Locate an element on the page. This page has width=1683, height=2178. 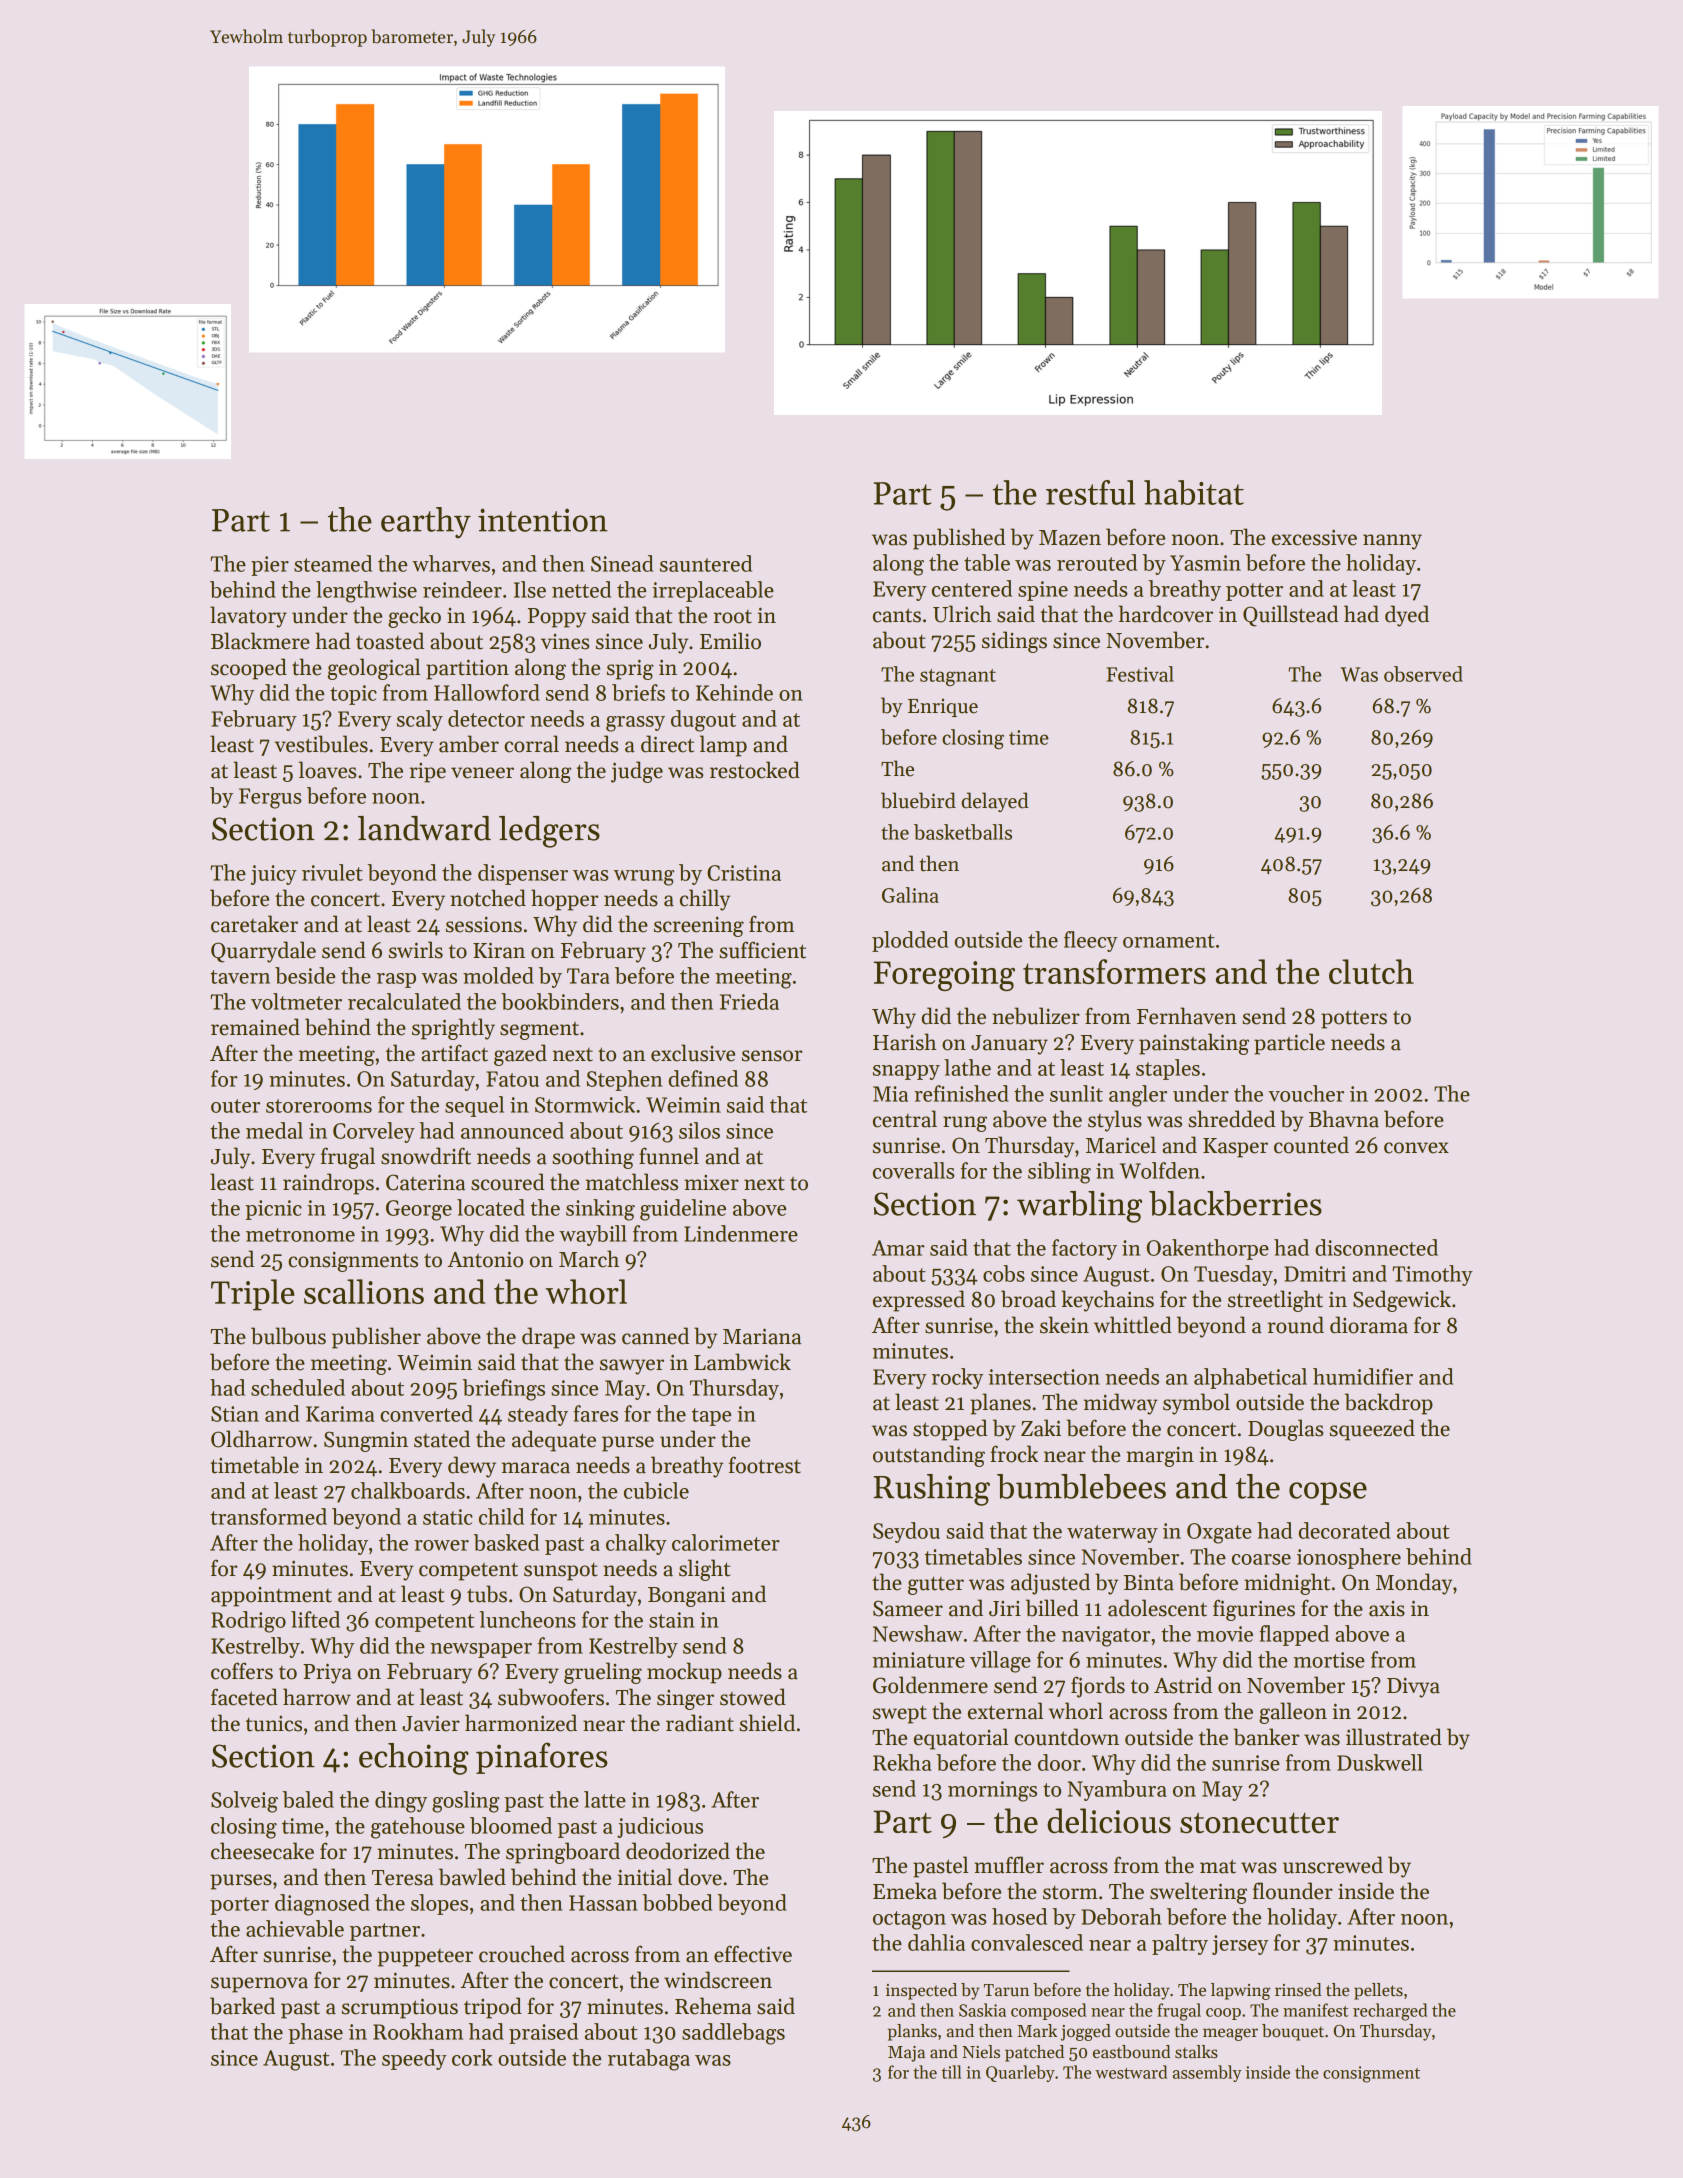
gutter is located at coordinates (936, 1585).
